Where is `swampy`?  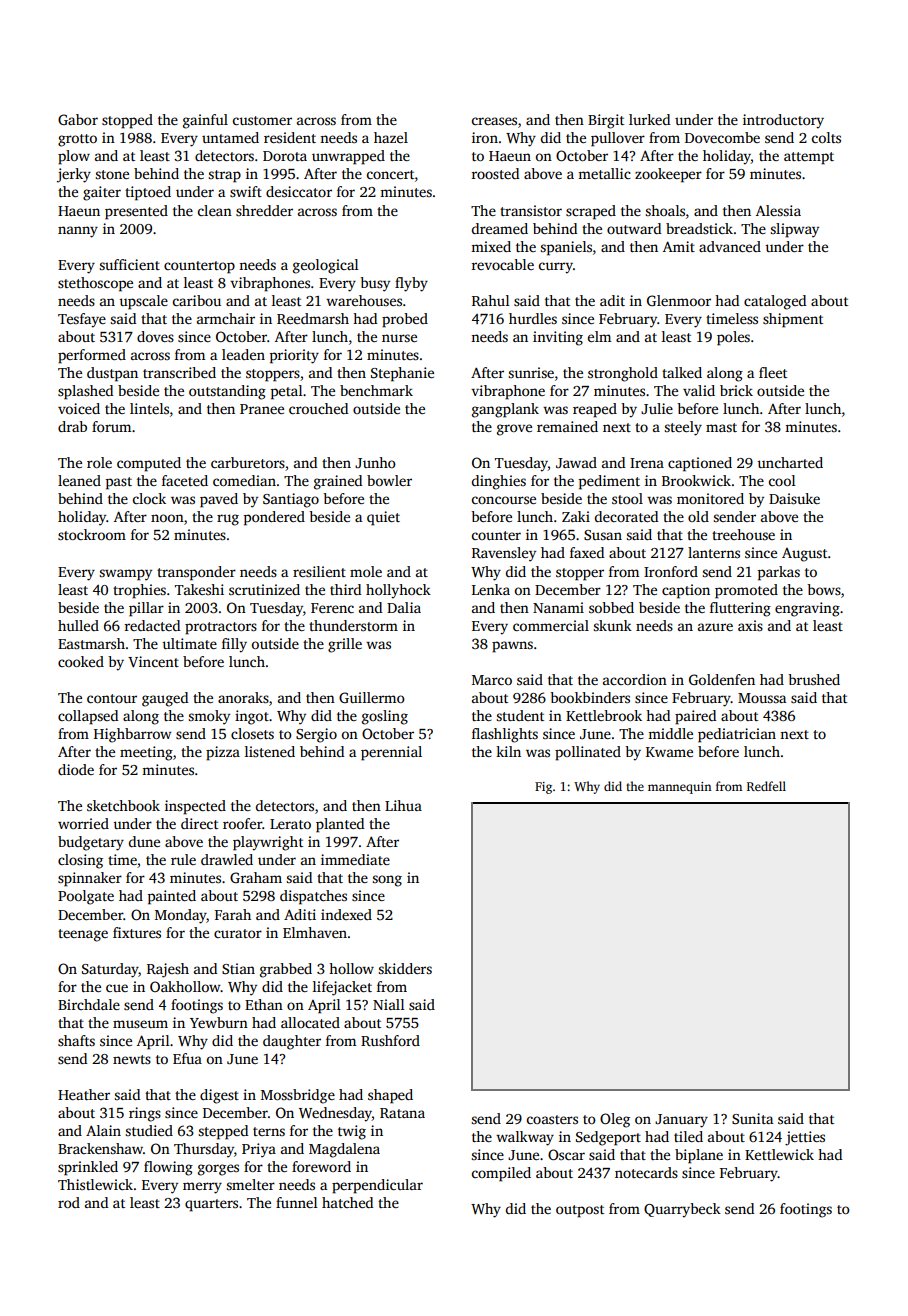
swampy is located at coordinates (125, 575).
